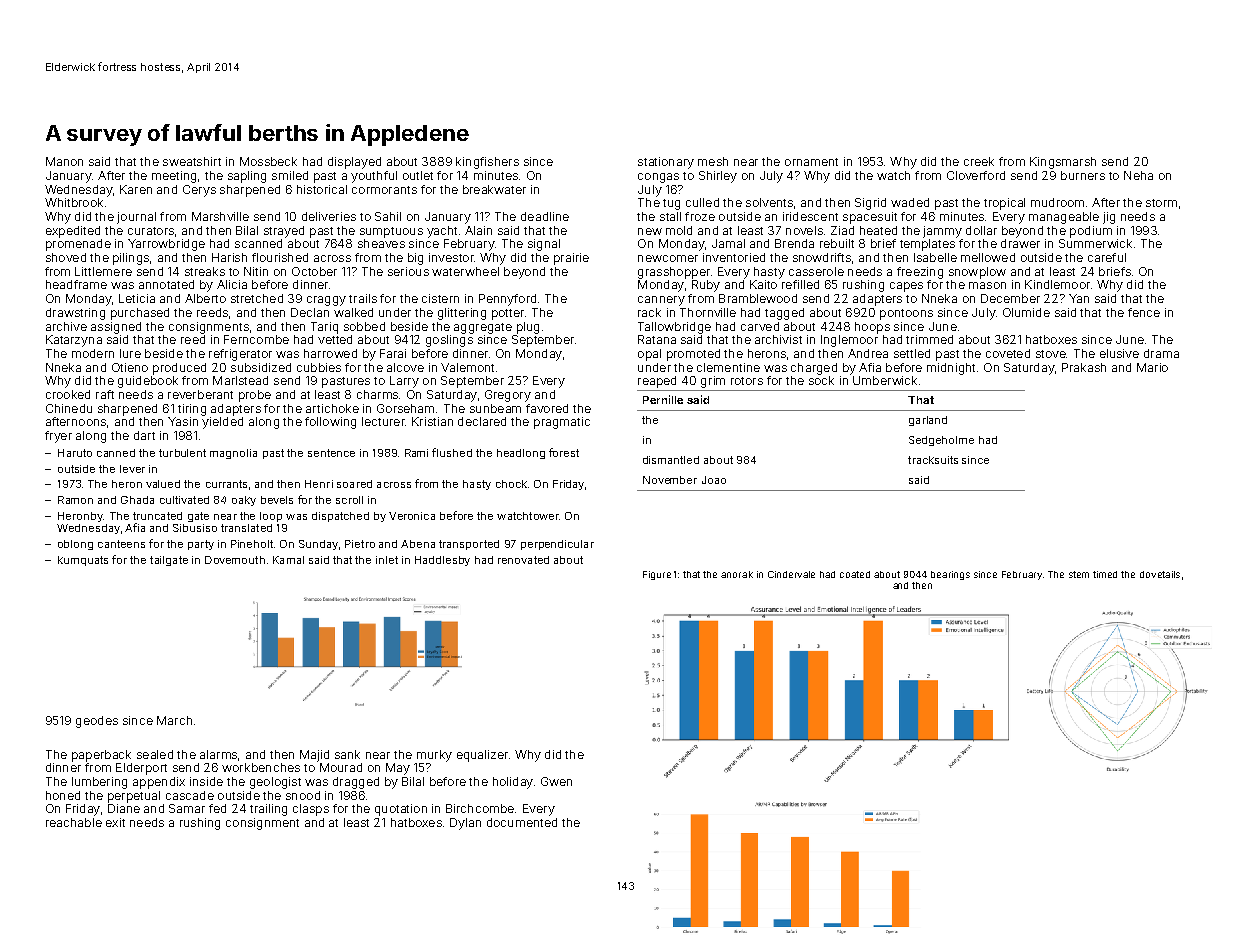 The image size is (1233, 952). I want to click on heated, so click(878, 230).
